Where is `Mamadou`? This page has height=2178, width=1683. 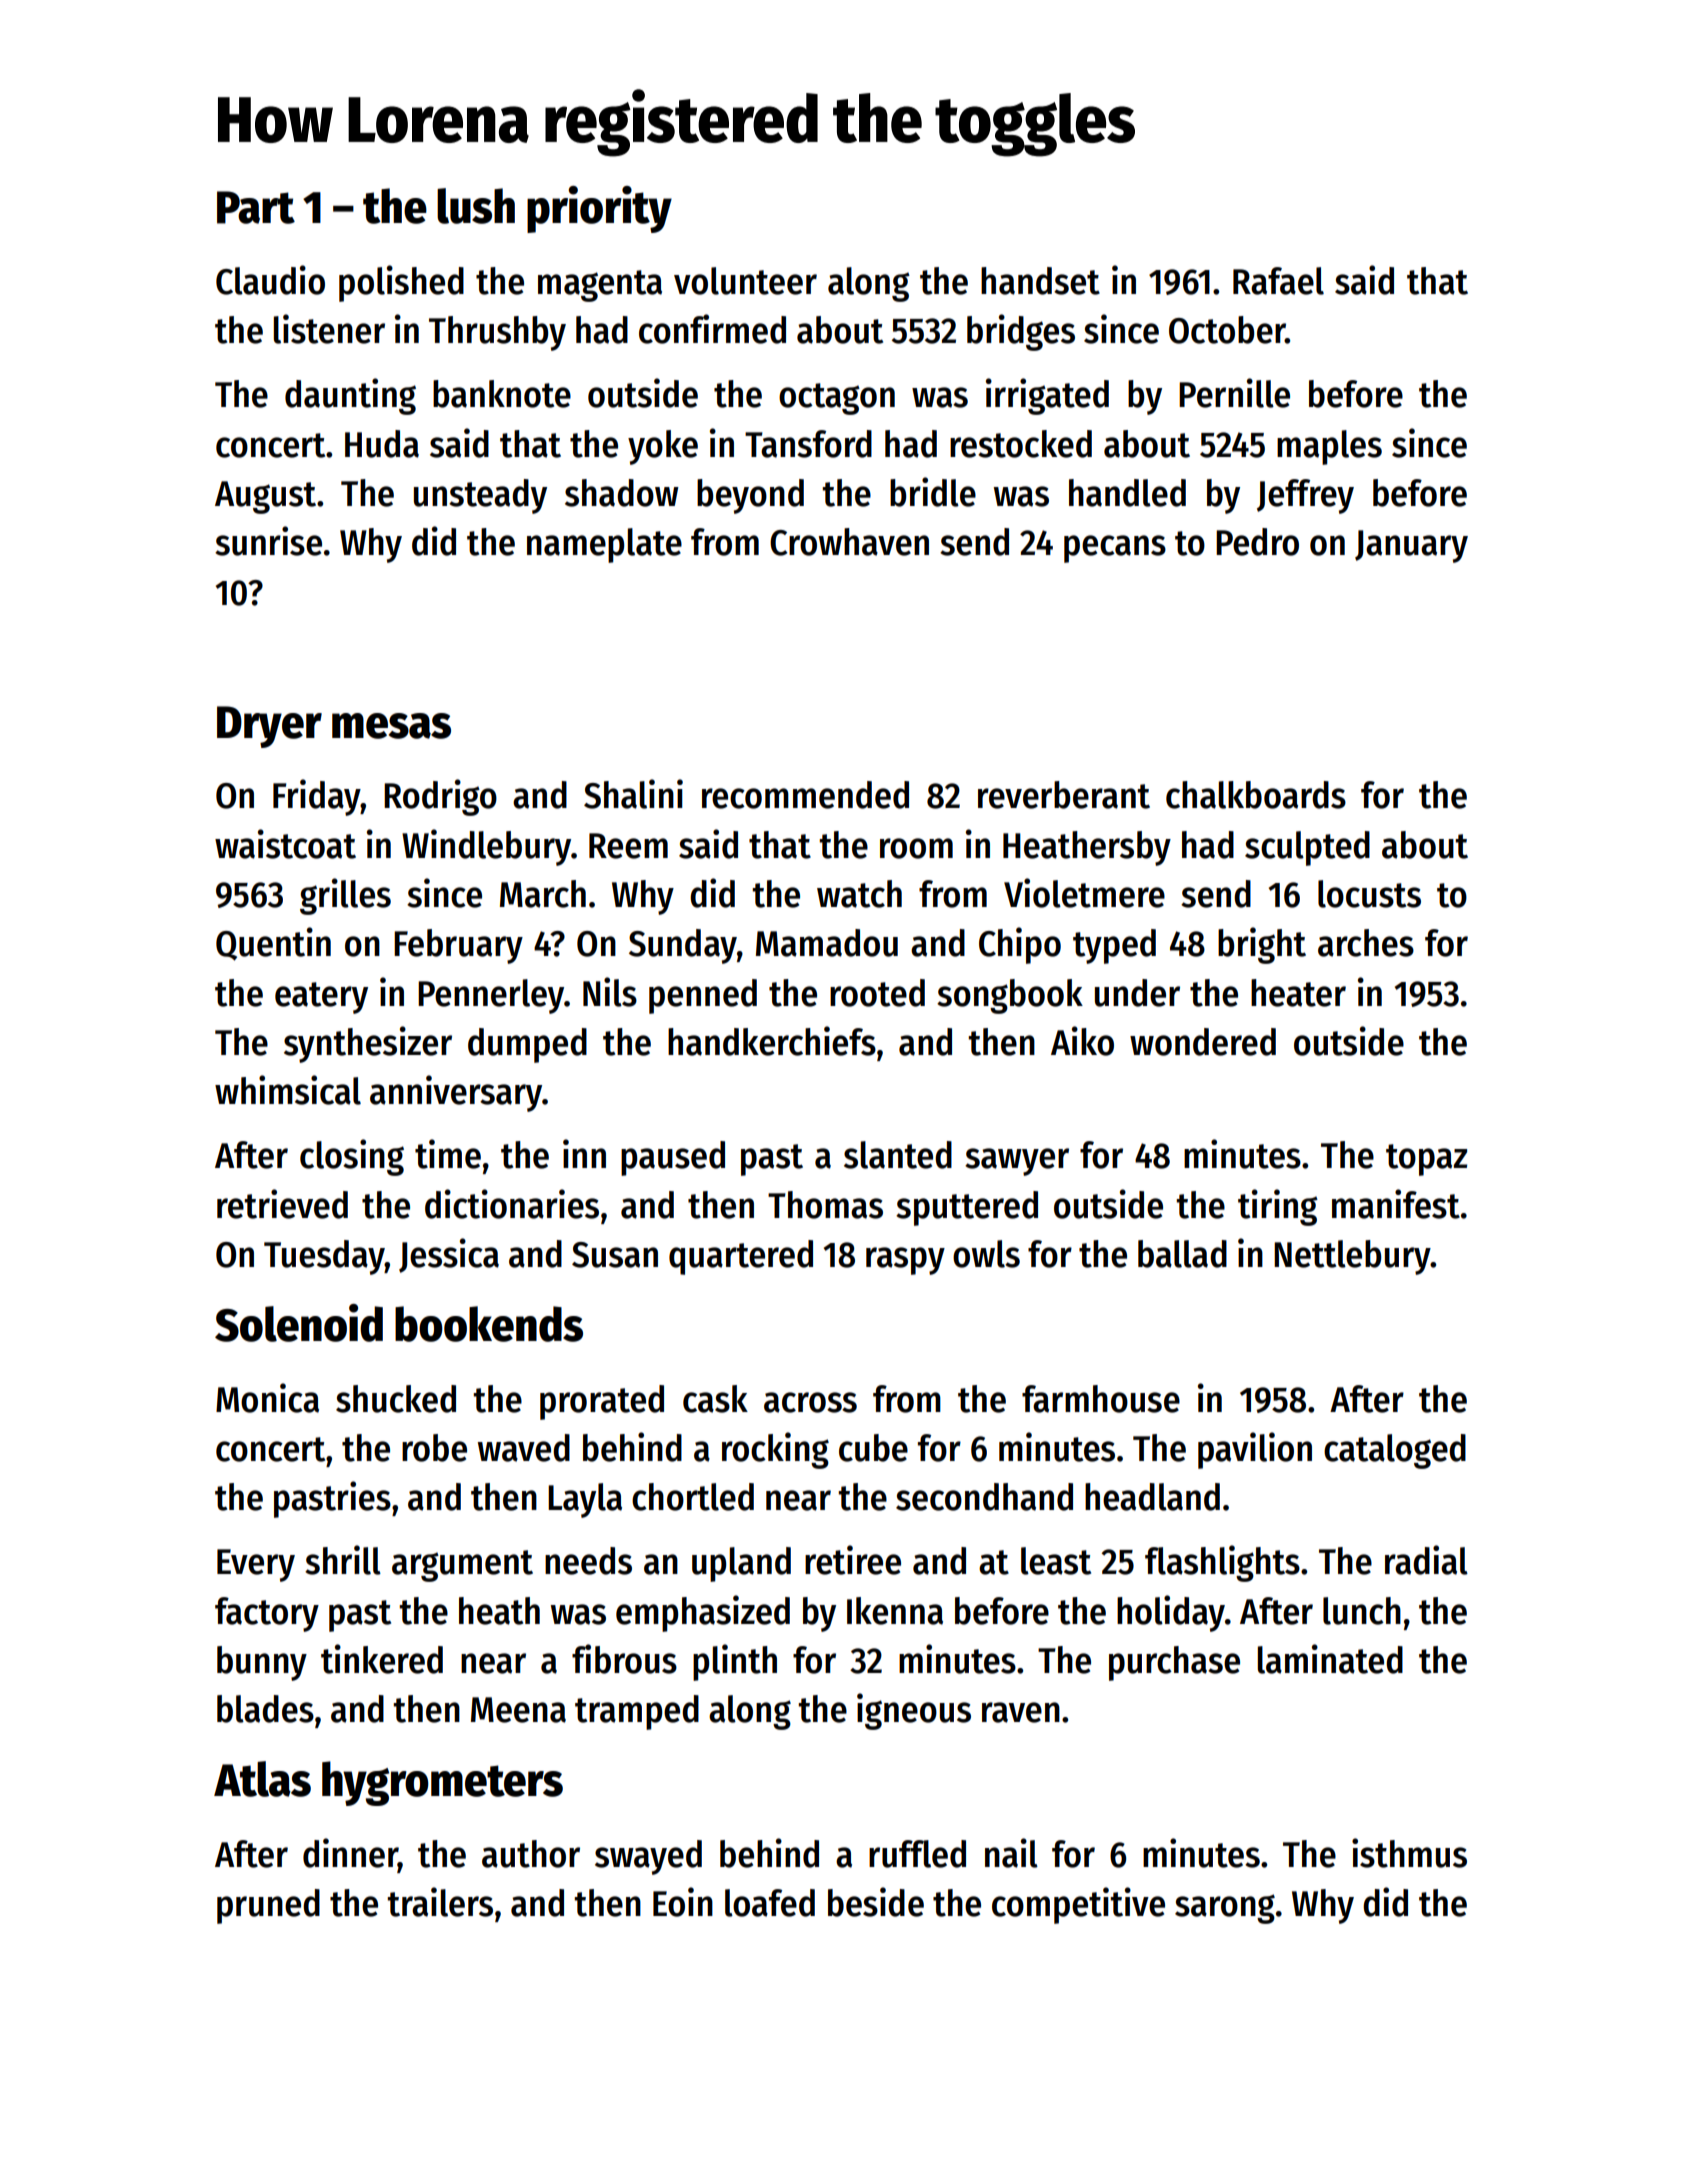
Mamadou is located at coordinates (827, 943).
